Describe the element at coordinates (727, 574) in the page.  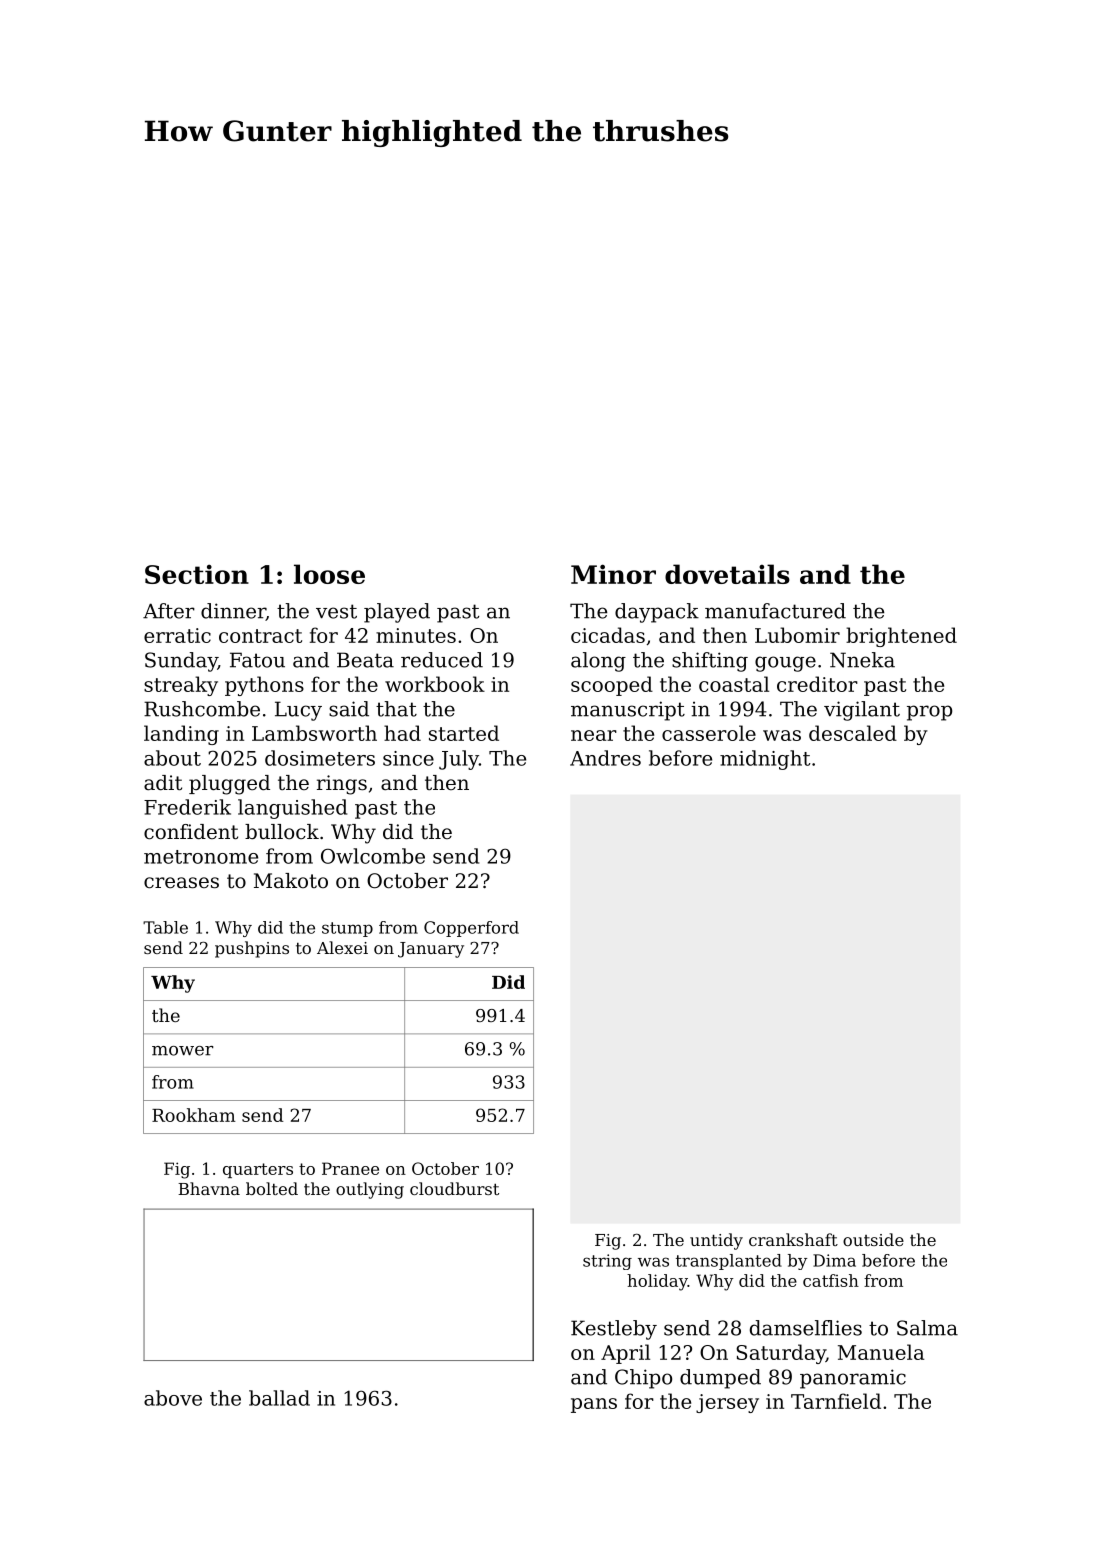
I see `dovetails` at that location.
